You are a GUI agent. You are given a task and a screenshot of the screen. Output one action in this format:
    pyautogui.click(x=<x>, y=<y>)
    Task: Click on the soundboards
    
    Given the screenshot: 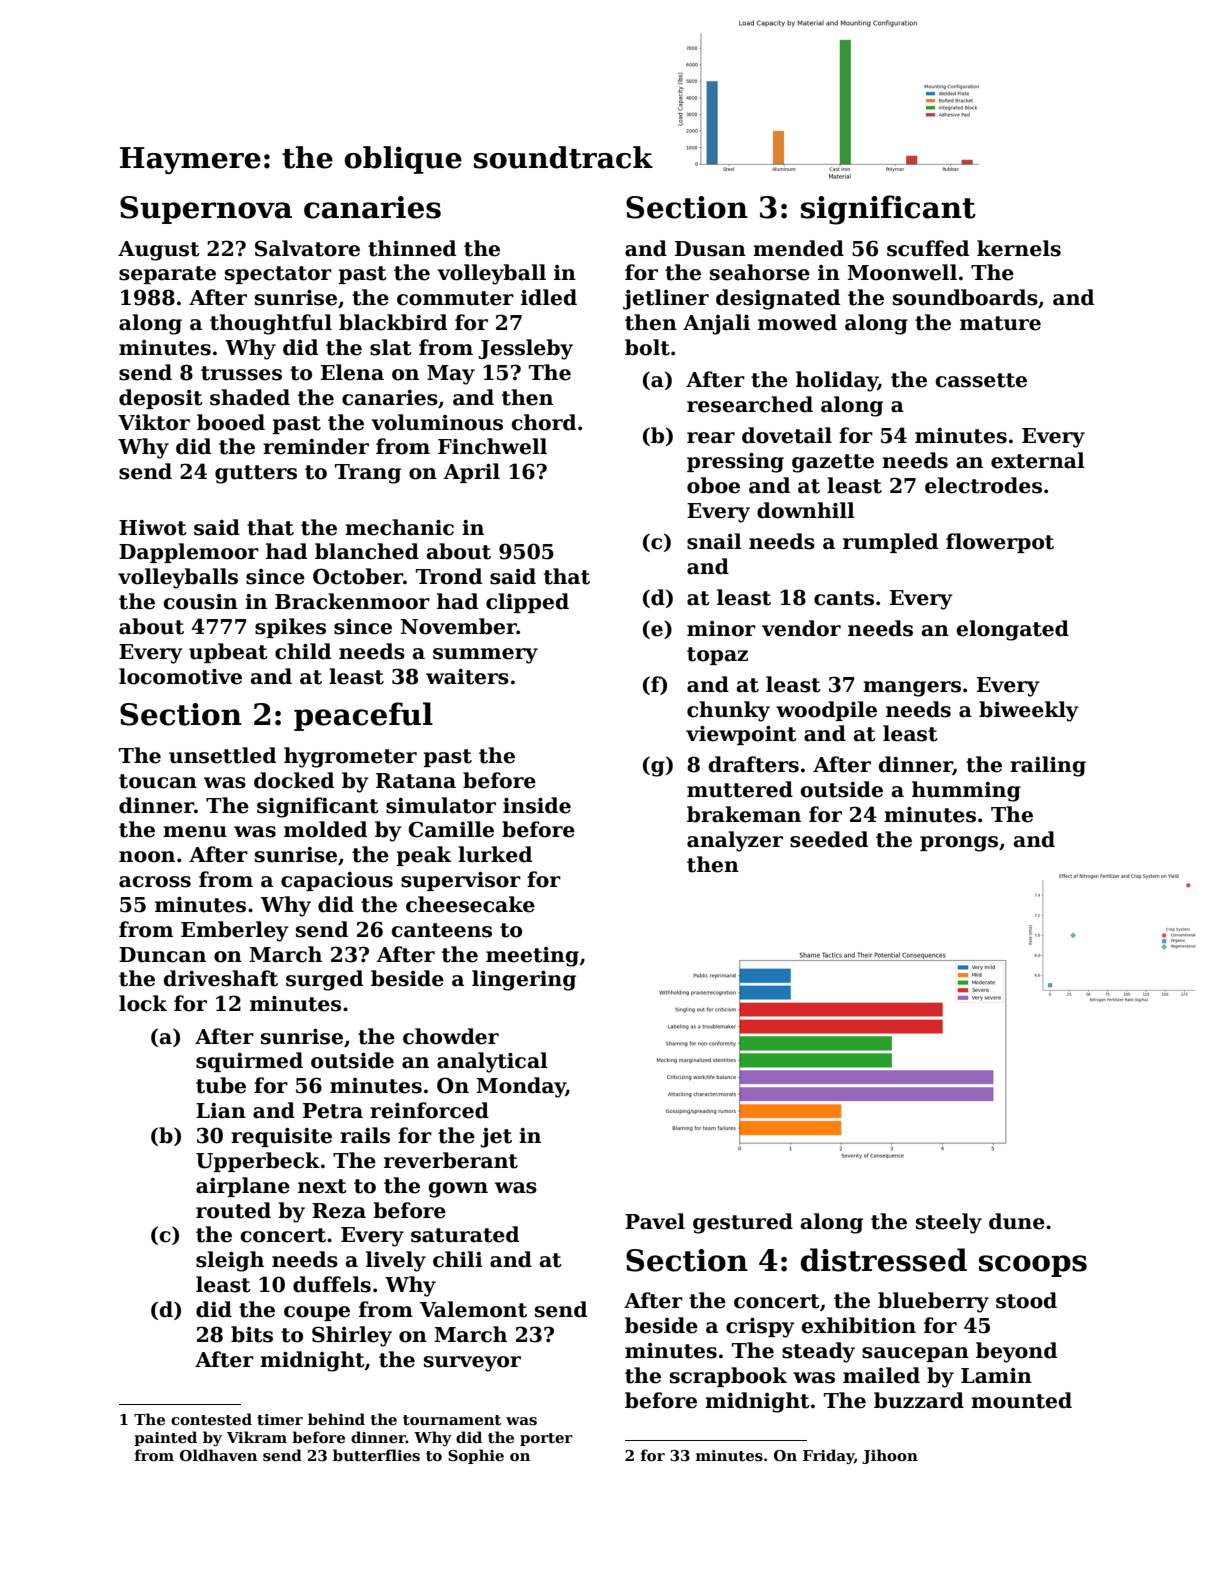 What is the action you would take?
    pyautogui.click(x=965, y=297)
